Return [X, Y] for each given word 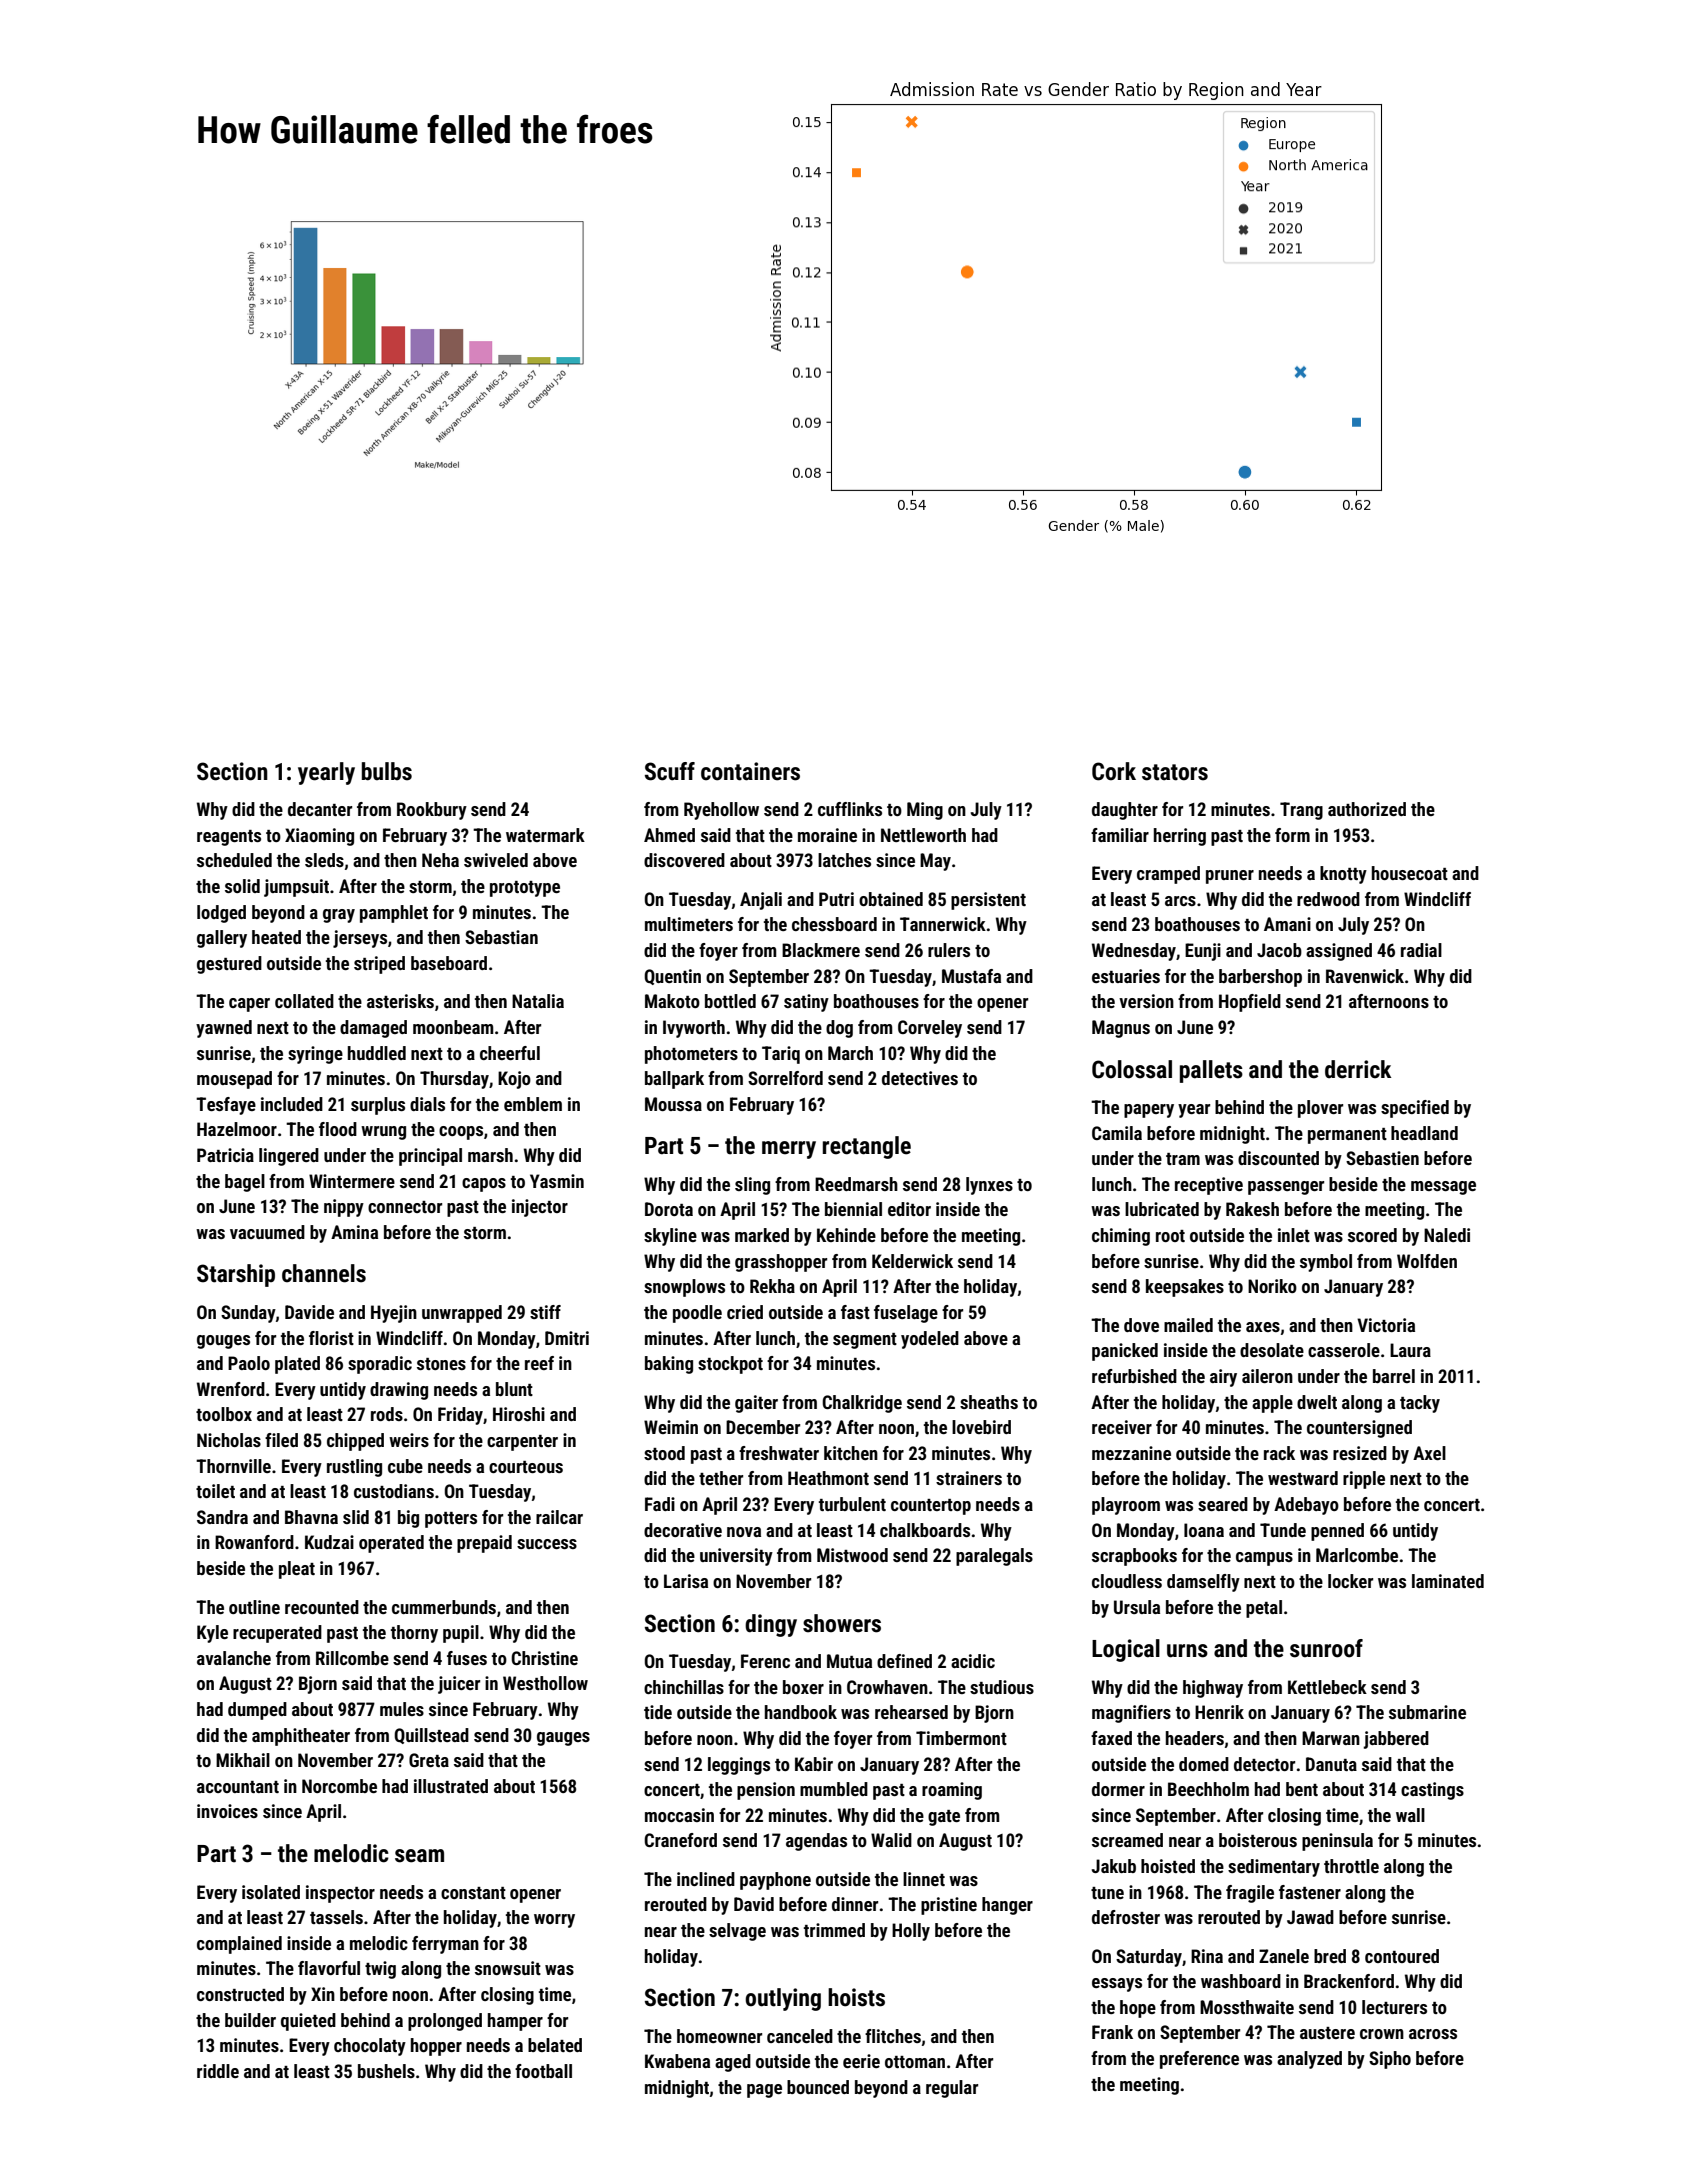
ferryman [445, 1945]
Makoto [672, 1001]
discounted [1278, 1158]
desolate [1272, 1350]
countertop [931, 1507]
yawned [224, 1029]
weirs [409, 1440]
